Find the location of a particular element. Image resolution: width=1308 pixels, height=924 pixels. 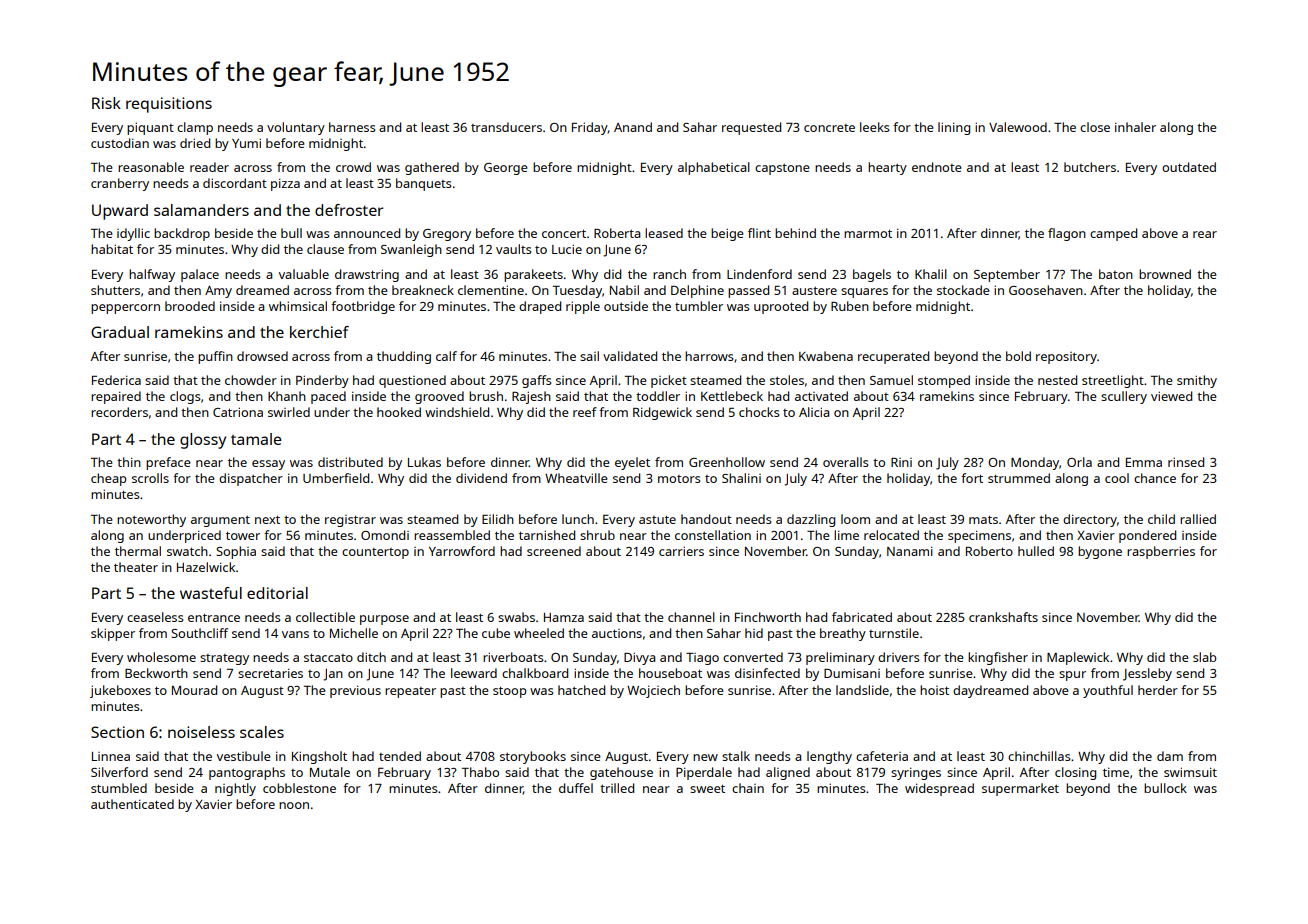

Valewood is located at coordinates (1018, 127).
